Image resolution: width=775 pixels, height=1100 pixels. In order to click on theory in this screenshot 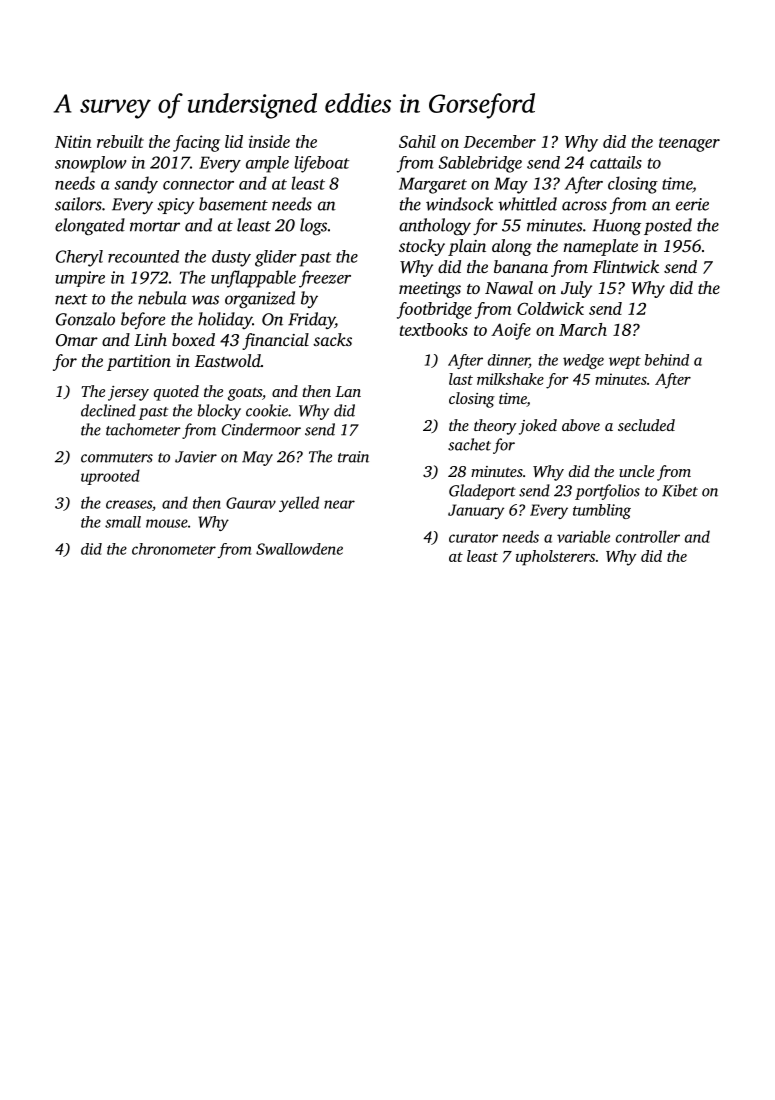, I will do `click(495, 427)`.
